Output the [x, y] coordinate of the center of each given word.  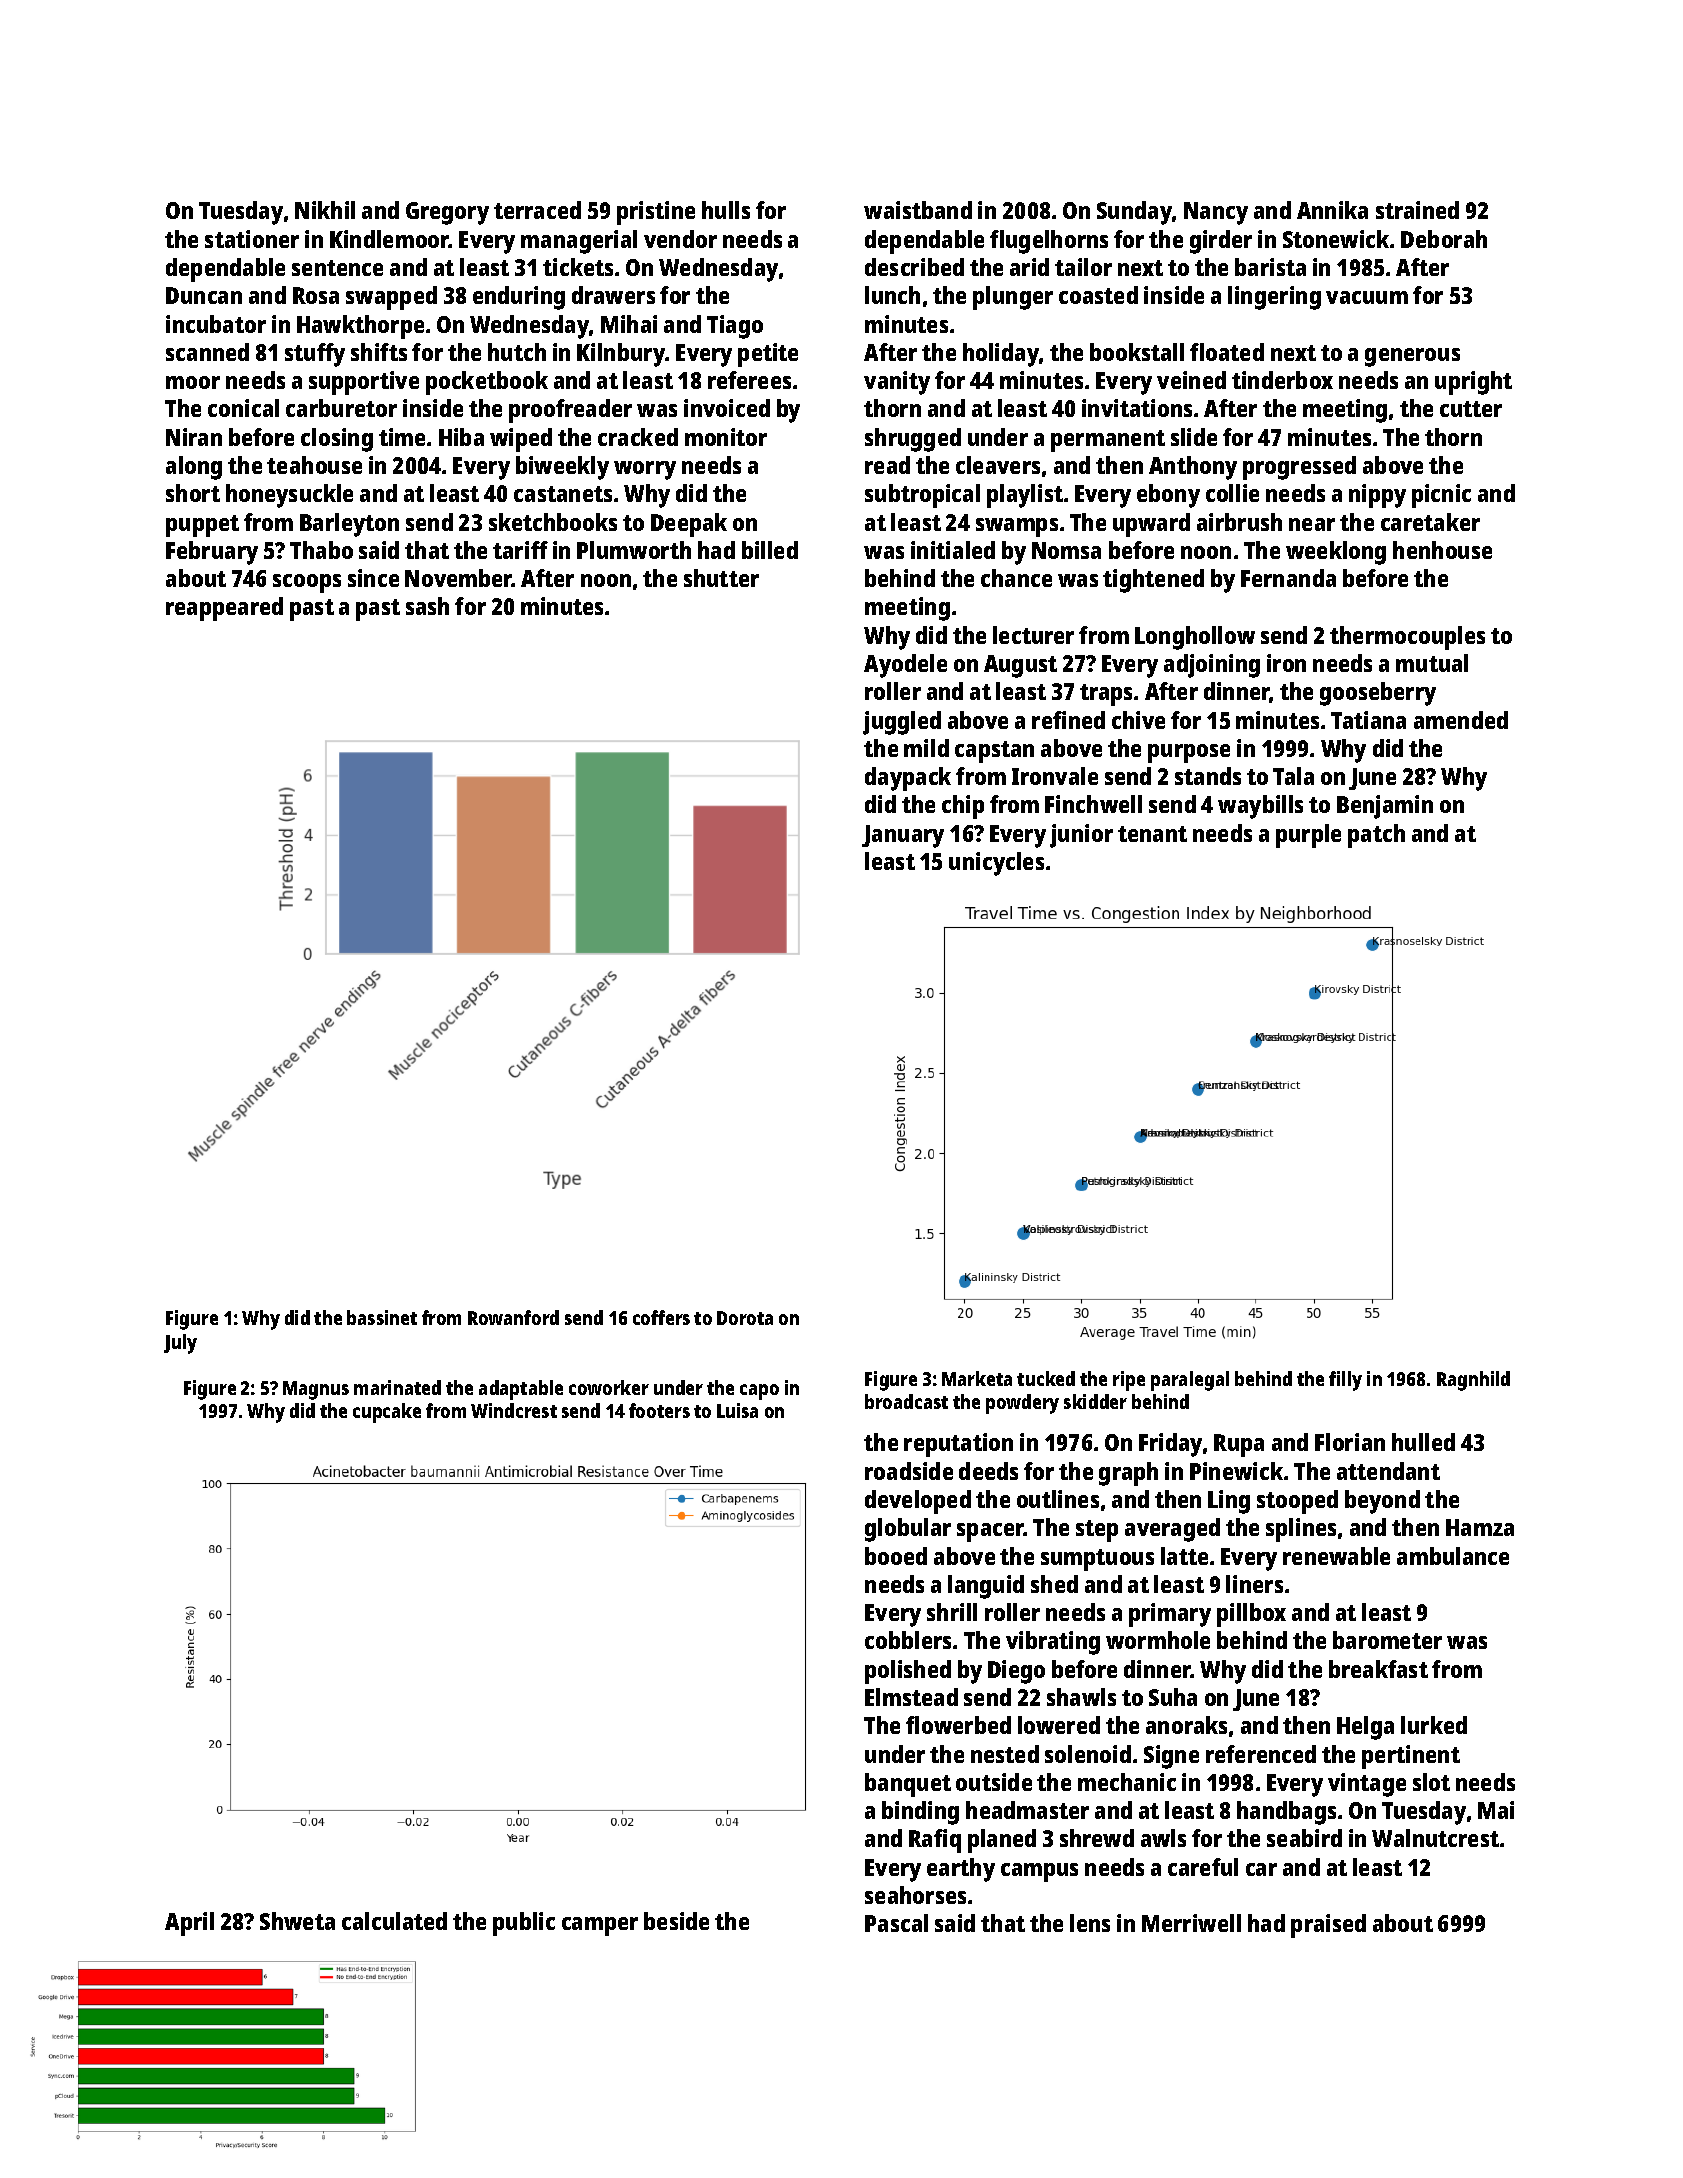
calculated [394, 1921]
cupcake [387, 1413]
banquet [908, 1785]
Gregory [447, 213]
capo [759, 1392]
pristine [656, 213]
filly [1345, 1381]
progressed [1299, 468]
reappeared [224, 609]
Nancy [1216, 213]
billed [770, 550]
